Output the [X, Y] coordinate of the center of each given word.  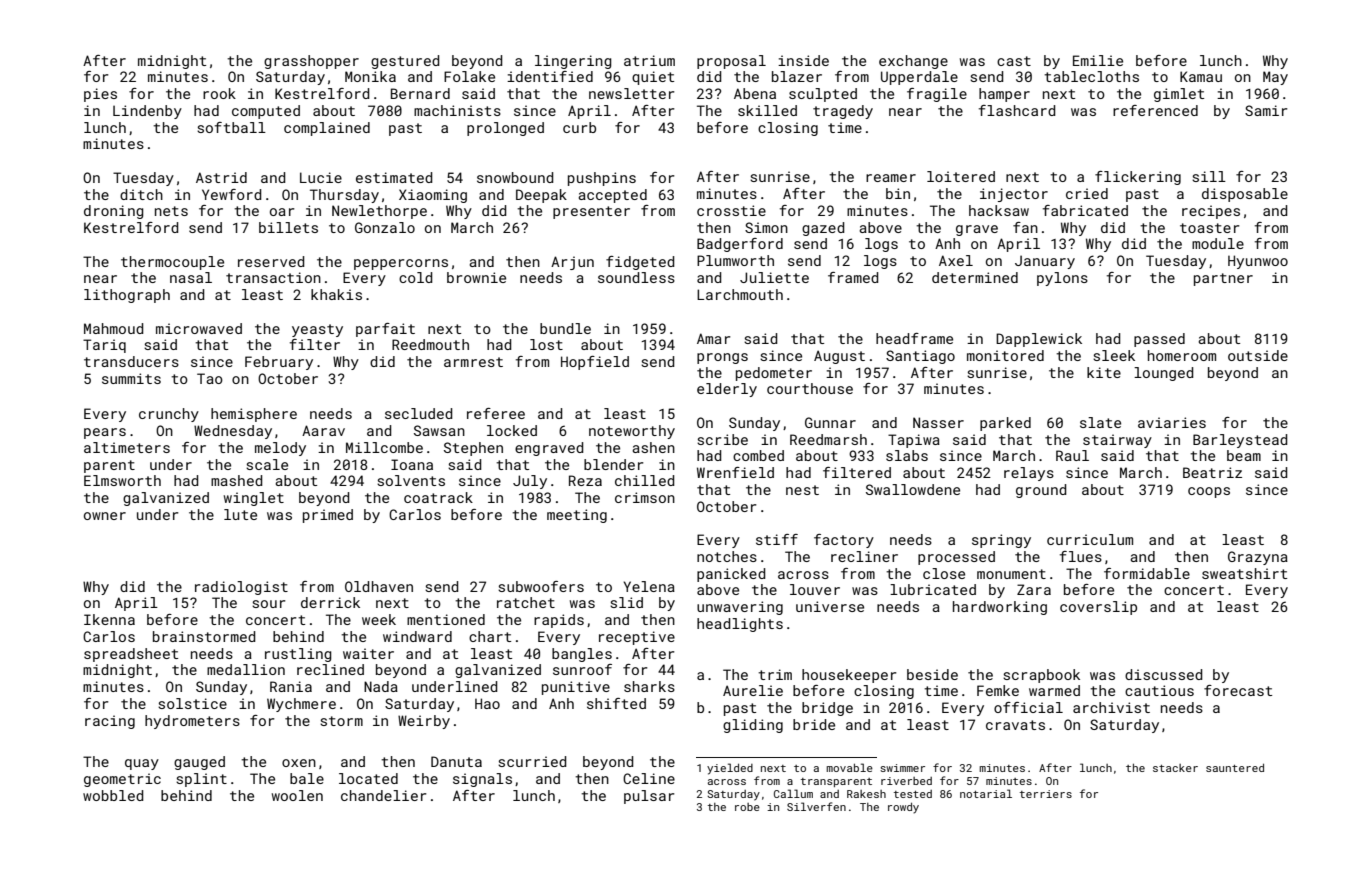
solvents [411, 480]
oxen [299, 763]
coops [1209, 492]
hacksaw [999, 210]
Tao [210, 378]
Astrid [221, 177]
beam [1244, 455]
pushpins [602, 179]
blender [613, 464]
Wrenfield [735, 472]
